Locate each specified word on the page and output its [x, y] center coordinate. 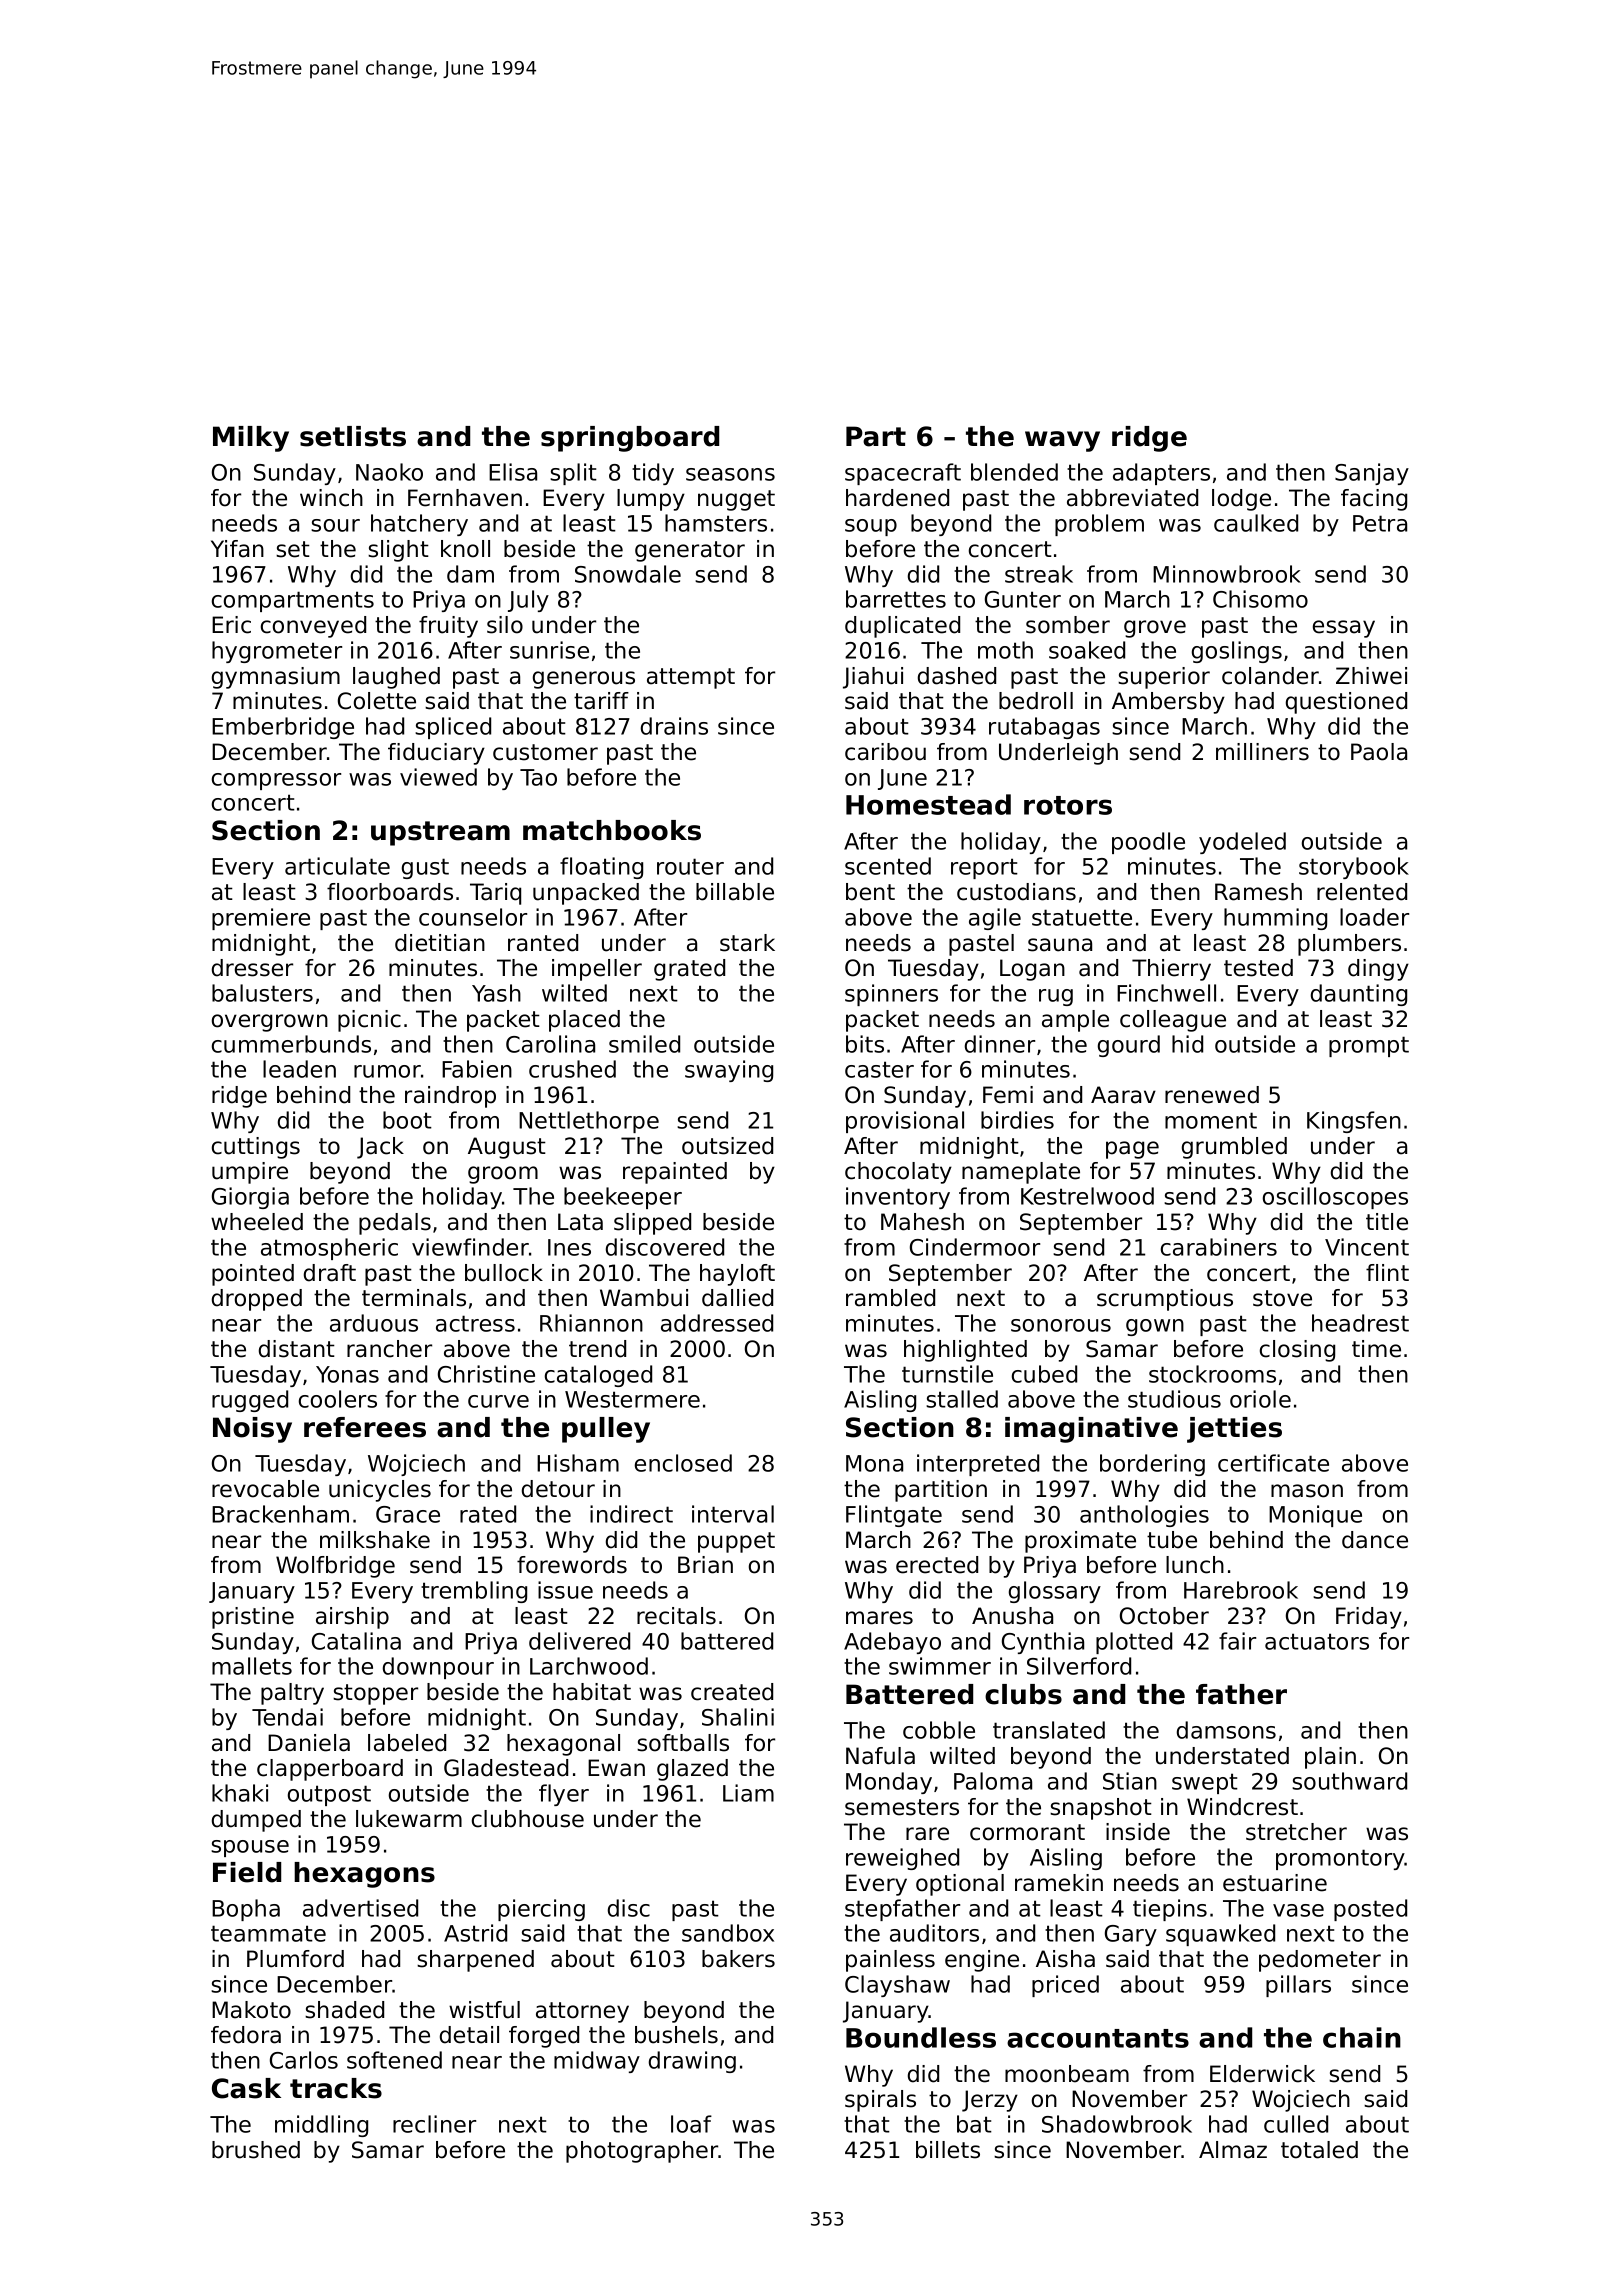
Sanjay [1372, 474]
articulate [337, 866]
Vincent [1367, 1247]
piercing [541, 1910]
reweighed [902, 1859]
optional [960, 1885]
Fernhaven [465, 498]
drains [674, 726]
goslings [1237, 652]
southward [1349, 1781]
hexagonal [563, 1745]
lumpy [651, 500]
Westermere [632, 1399]
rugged [250, 1401]
